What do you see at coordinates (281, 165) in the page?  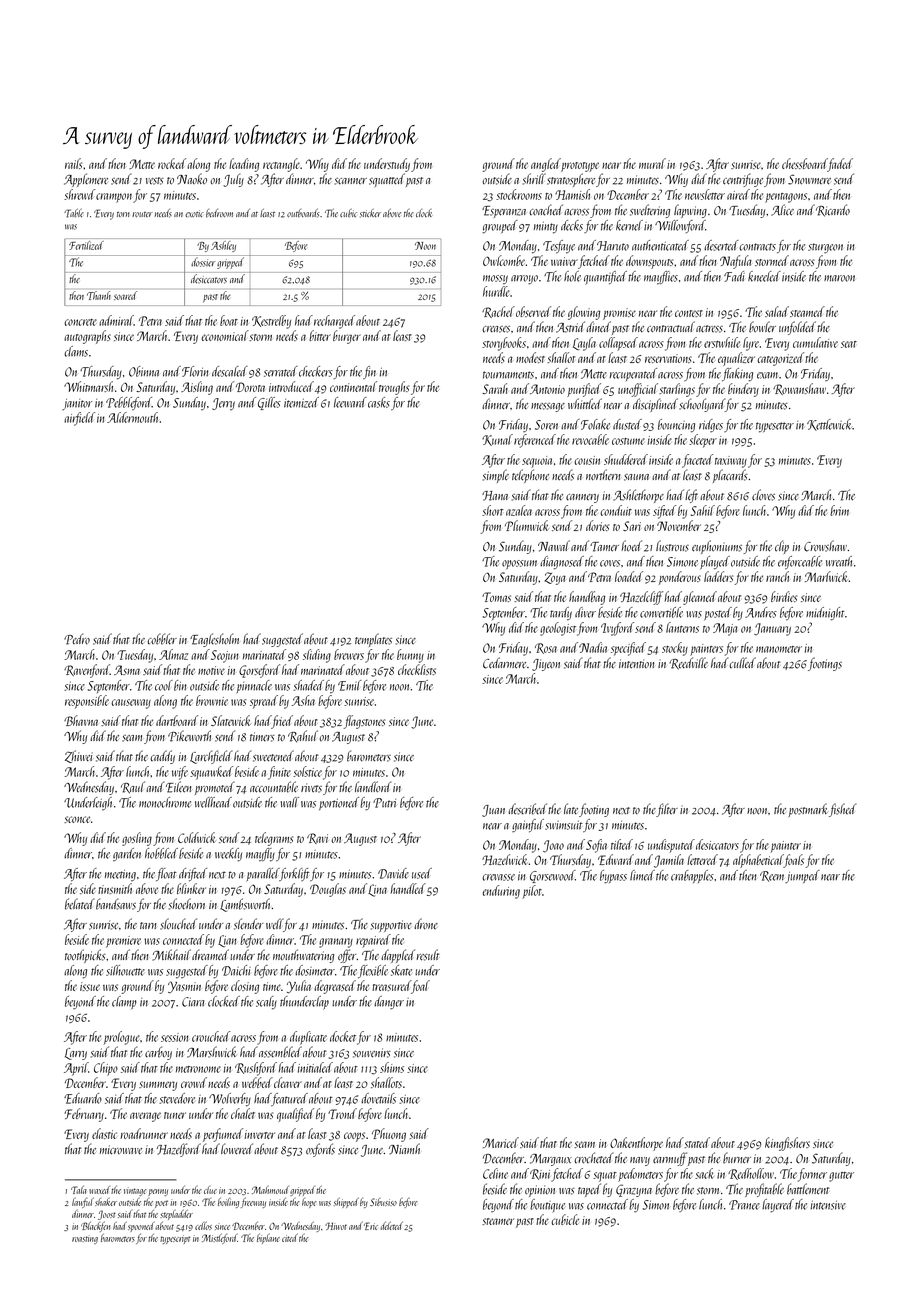 I see `rectangle` at bounding box center [281, 165].
